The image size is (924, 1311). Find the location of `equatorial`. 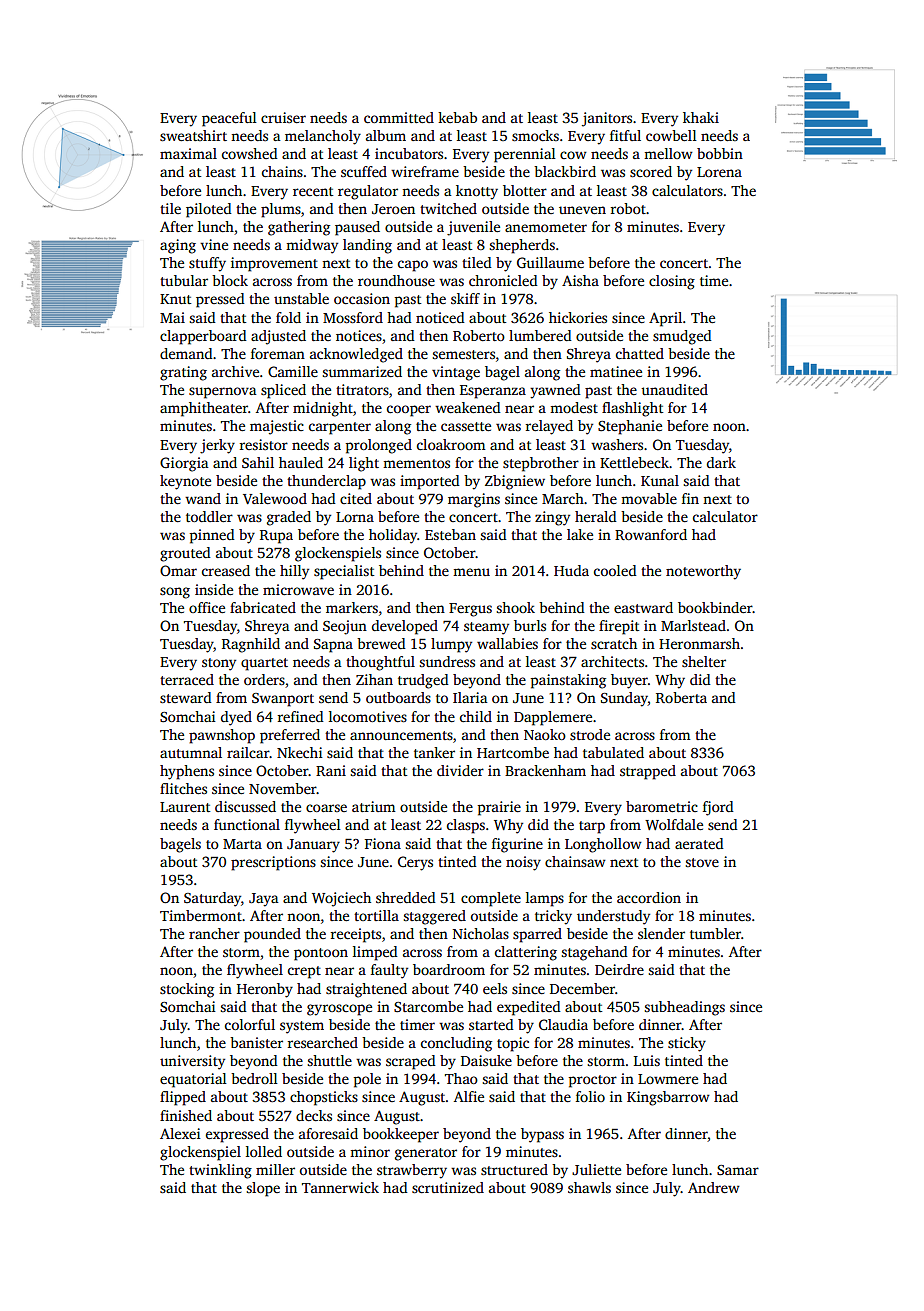

equatorial is located at coordinates (193, 1080).
